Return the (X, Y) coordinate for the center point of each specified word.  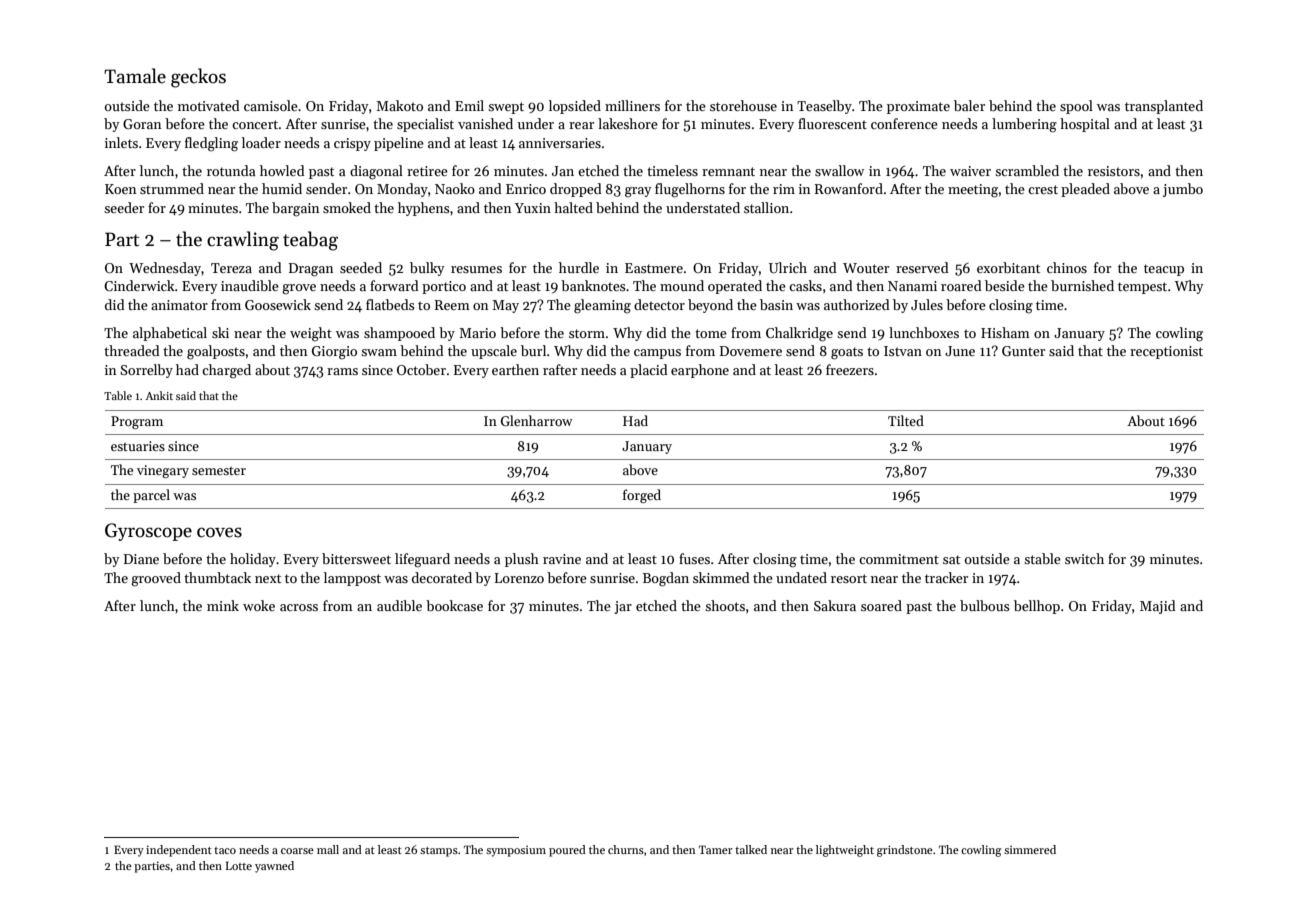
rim (784, 189)
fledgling (211, 144)
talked (751, 849)
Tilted (906, 420)
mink (223, 605)
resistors (1114, 171)
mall (328, 849)
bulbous (985, 605)
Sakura (835, 605)
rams (342, 371)
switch (1084, 558)
